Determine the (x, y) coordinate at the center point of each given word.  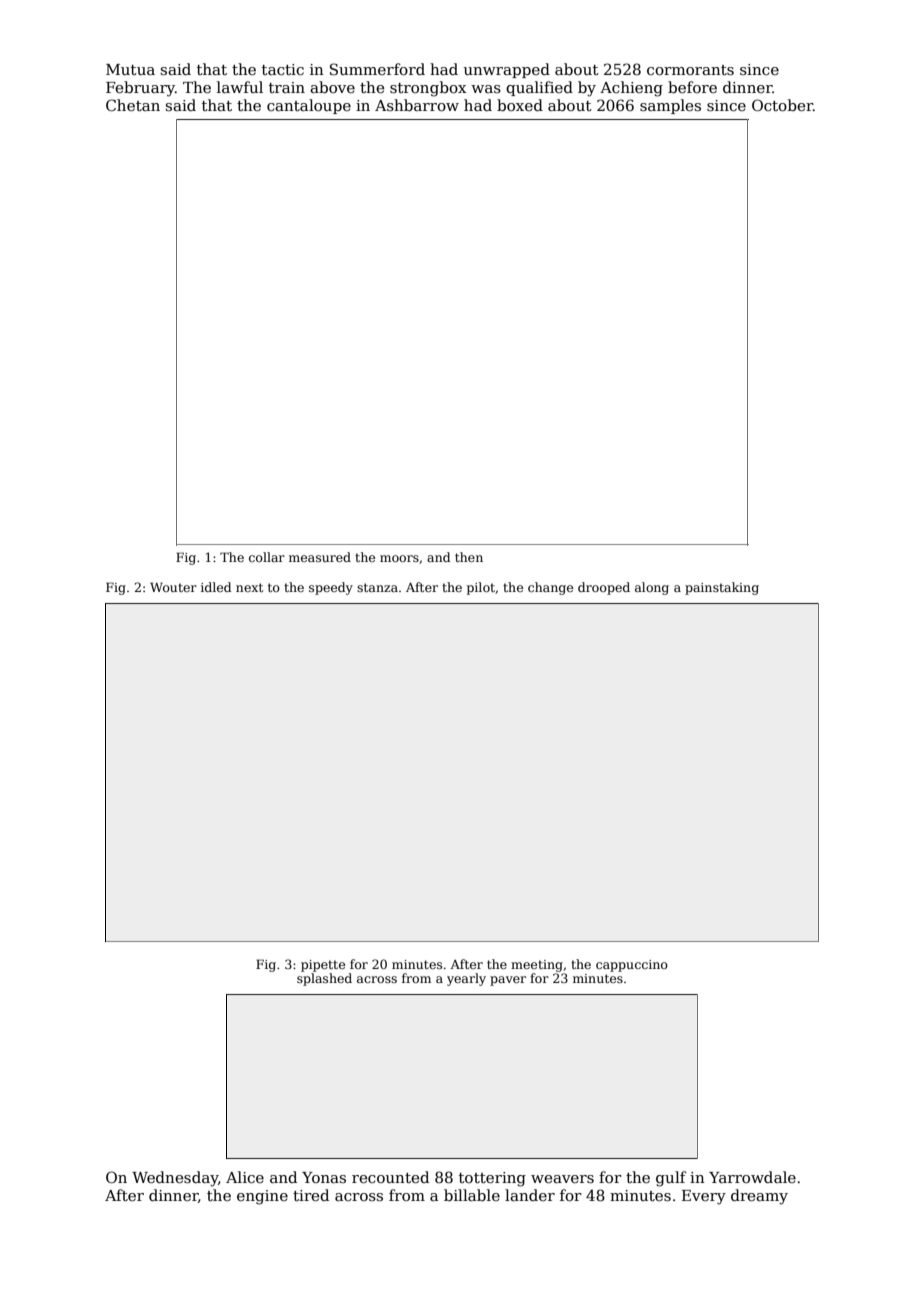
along (652, 588)
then (469, 557)
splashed (324, 979)
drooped (604, 588)
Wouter (173, 587)
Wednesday (175, 1179)
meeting (537, 966)
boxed (520, 105)
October (782, 105)
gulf (671, 1179)
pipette (323, 966)
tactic (283, 69)
